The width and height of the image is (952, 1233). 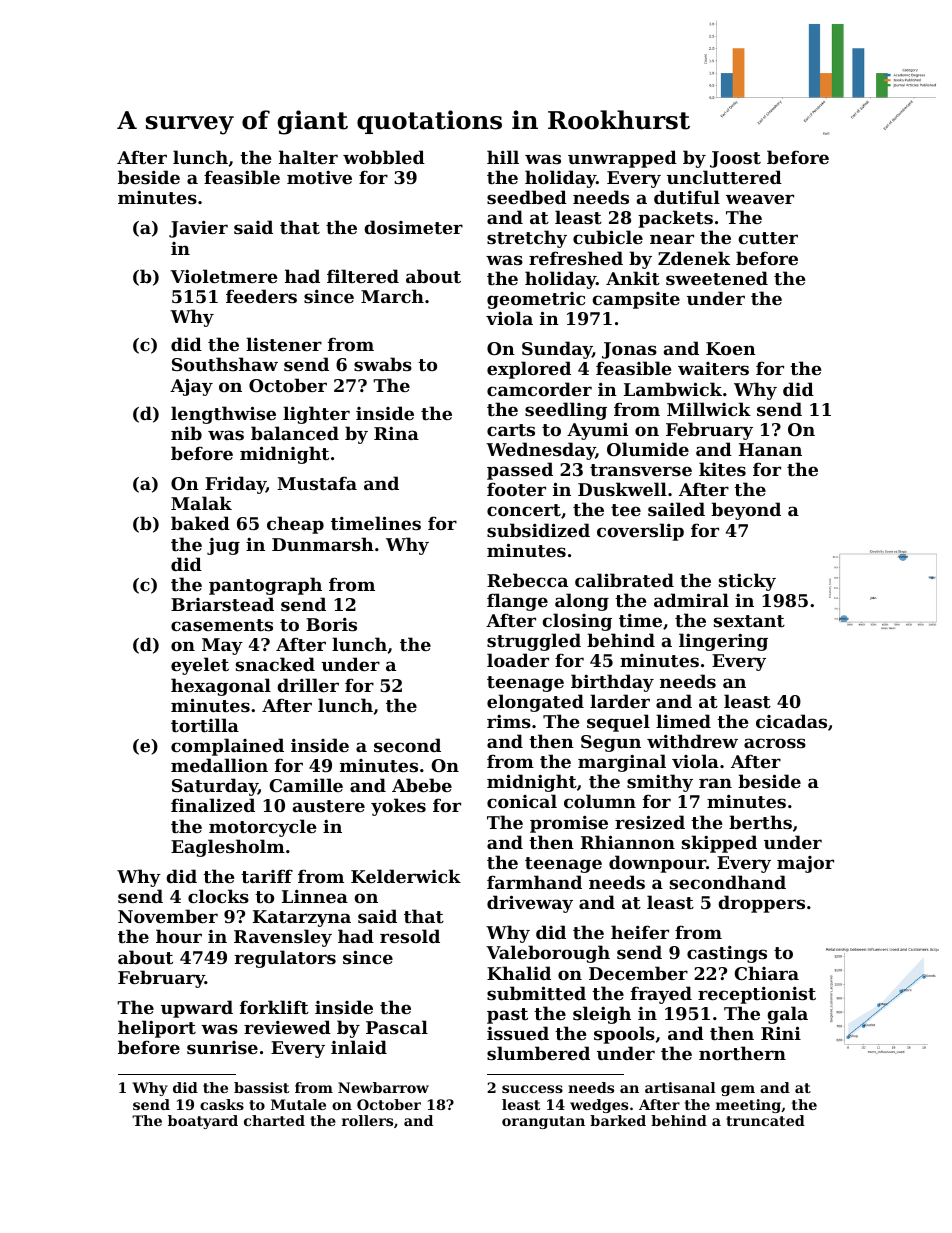 What do you see at coordinates (717, 278) in the image?
I see `sweetened` at bounding box center [717, 278].
